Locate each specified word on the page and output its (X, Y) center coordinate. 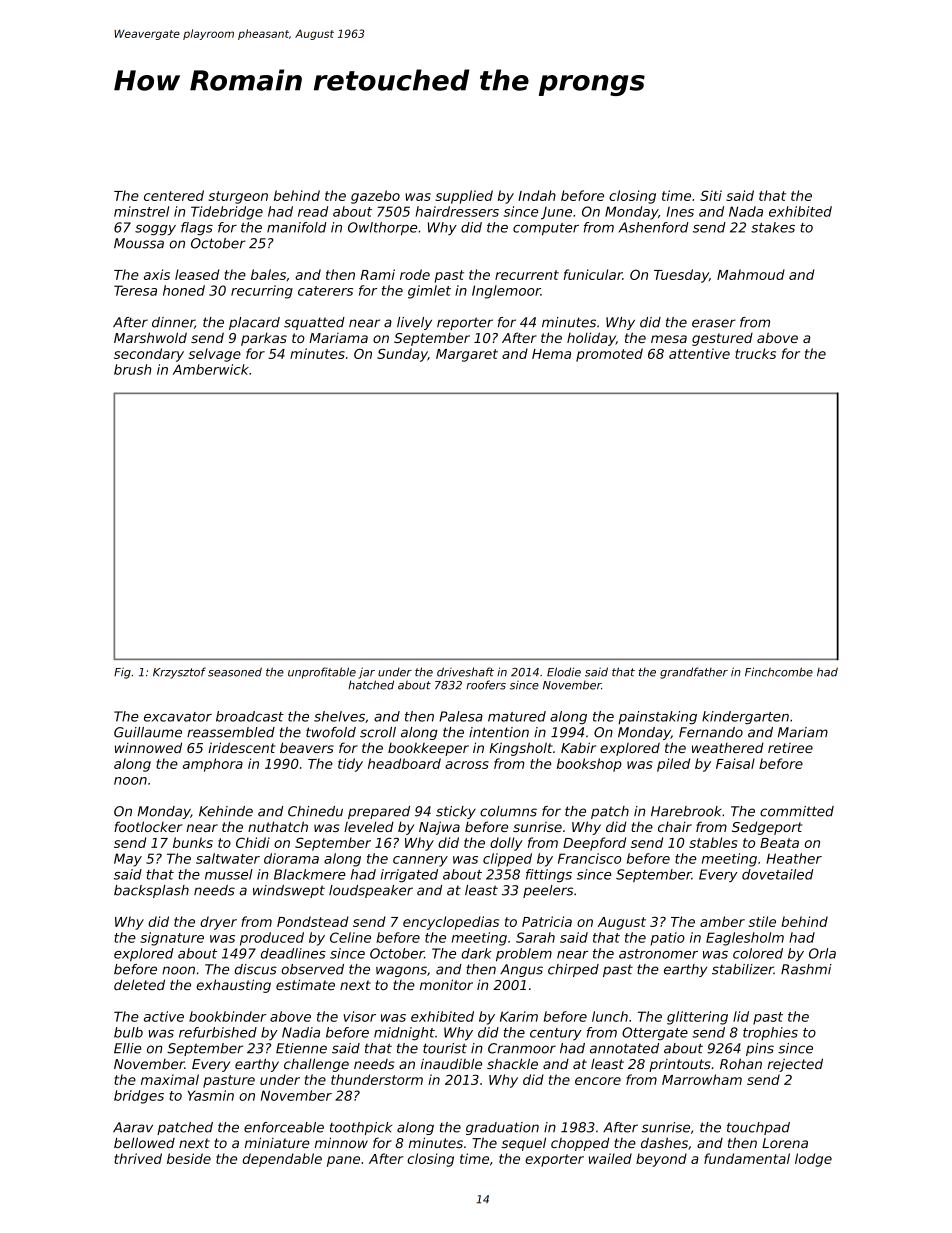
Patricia (547, 921)
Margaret (467, 355)
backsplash (151, 891)
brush (132, 369)
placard (254, 323)
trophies (770, 1033)
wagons (401, 971)
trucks (755, 353)
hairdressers (457, 211)
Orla (822, 953)
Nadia (301, 1032)
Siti (711, 195)
